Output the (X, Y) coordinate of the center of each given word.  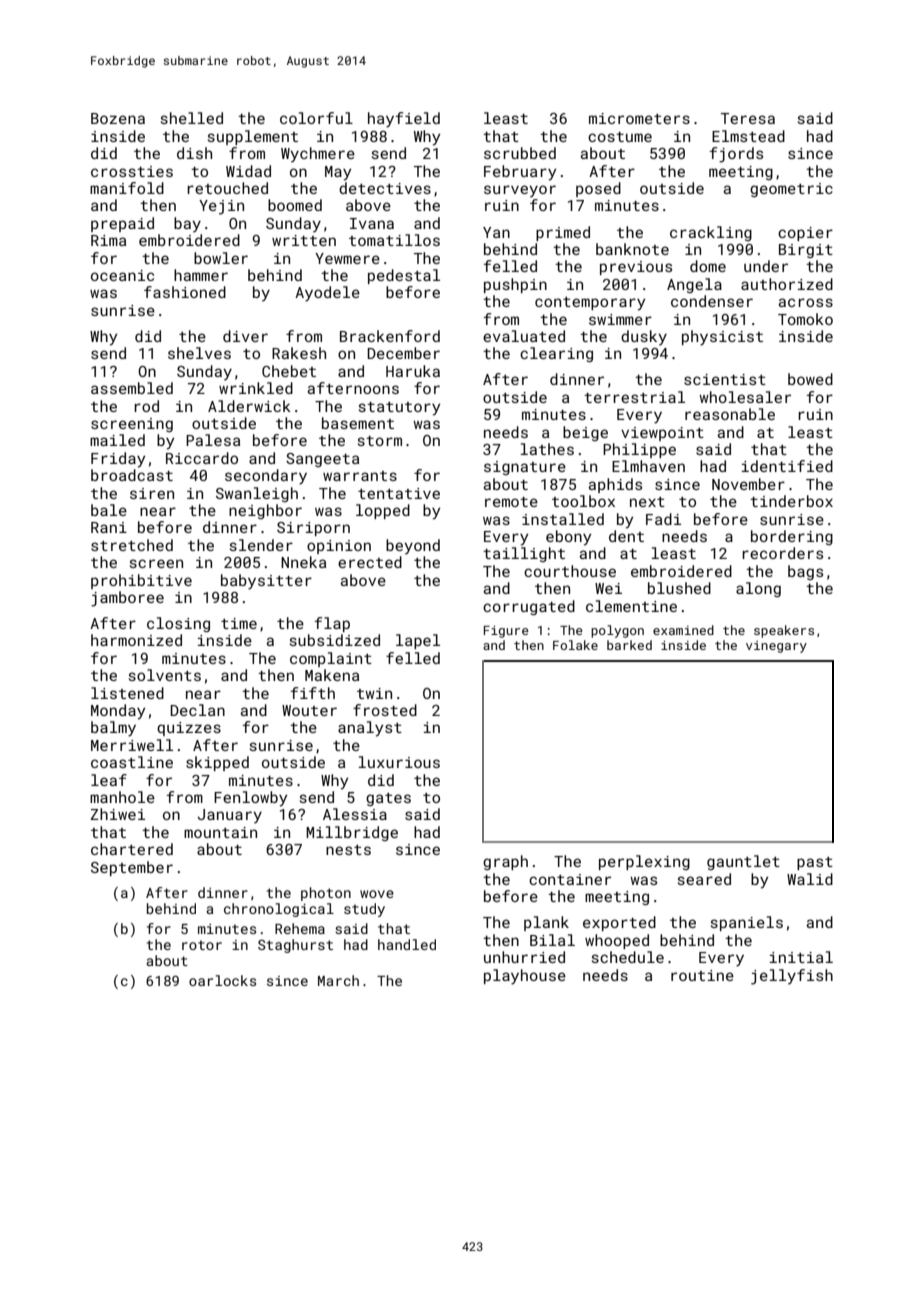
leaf (109, 780)
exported (619, 923)
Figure (506, 632)
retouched (227, 188)
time (239, 623)
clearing (556, 354)
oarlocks (222, 980)
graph (505, 862)
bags (805, 572)
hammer (201, 275)
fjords (736, 155)
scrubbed (520, 153)
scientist (725, 379)
